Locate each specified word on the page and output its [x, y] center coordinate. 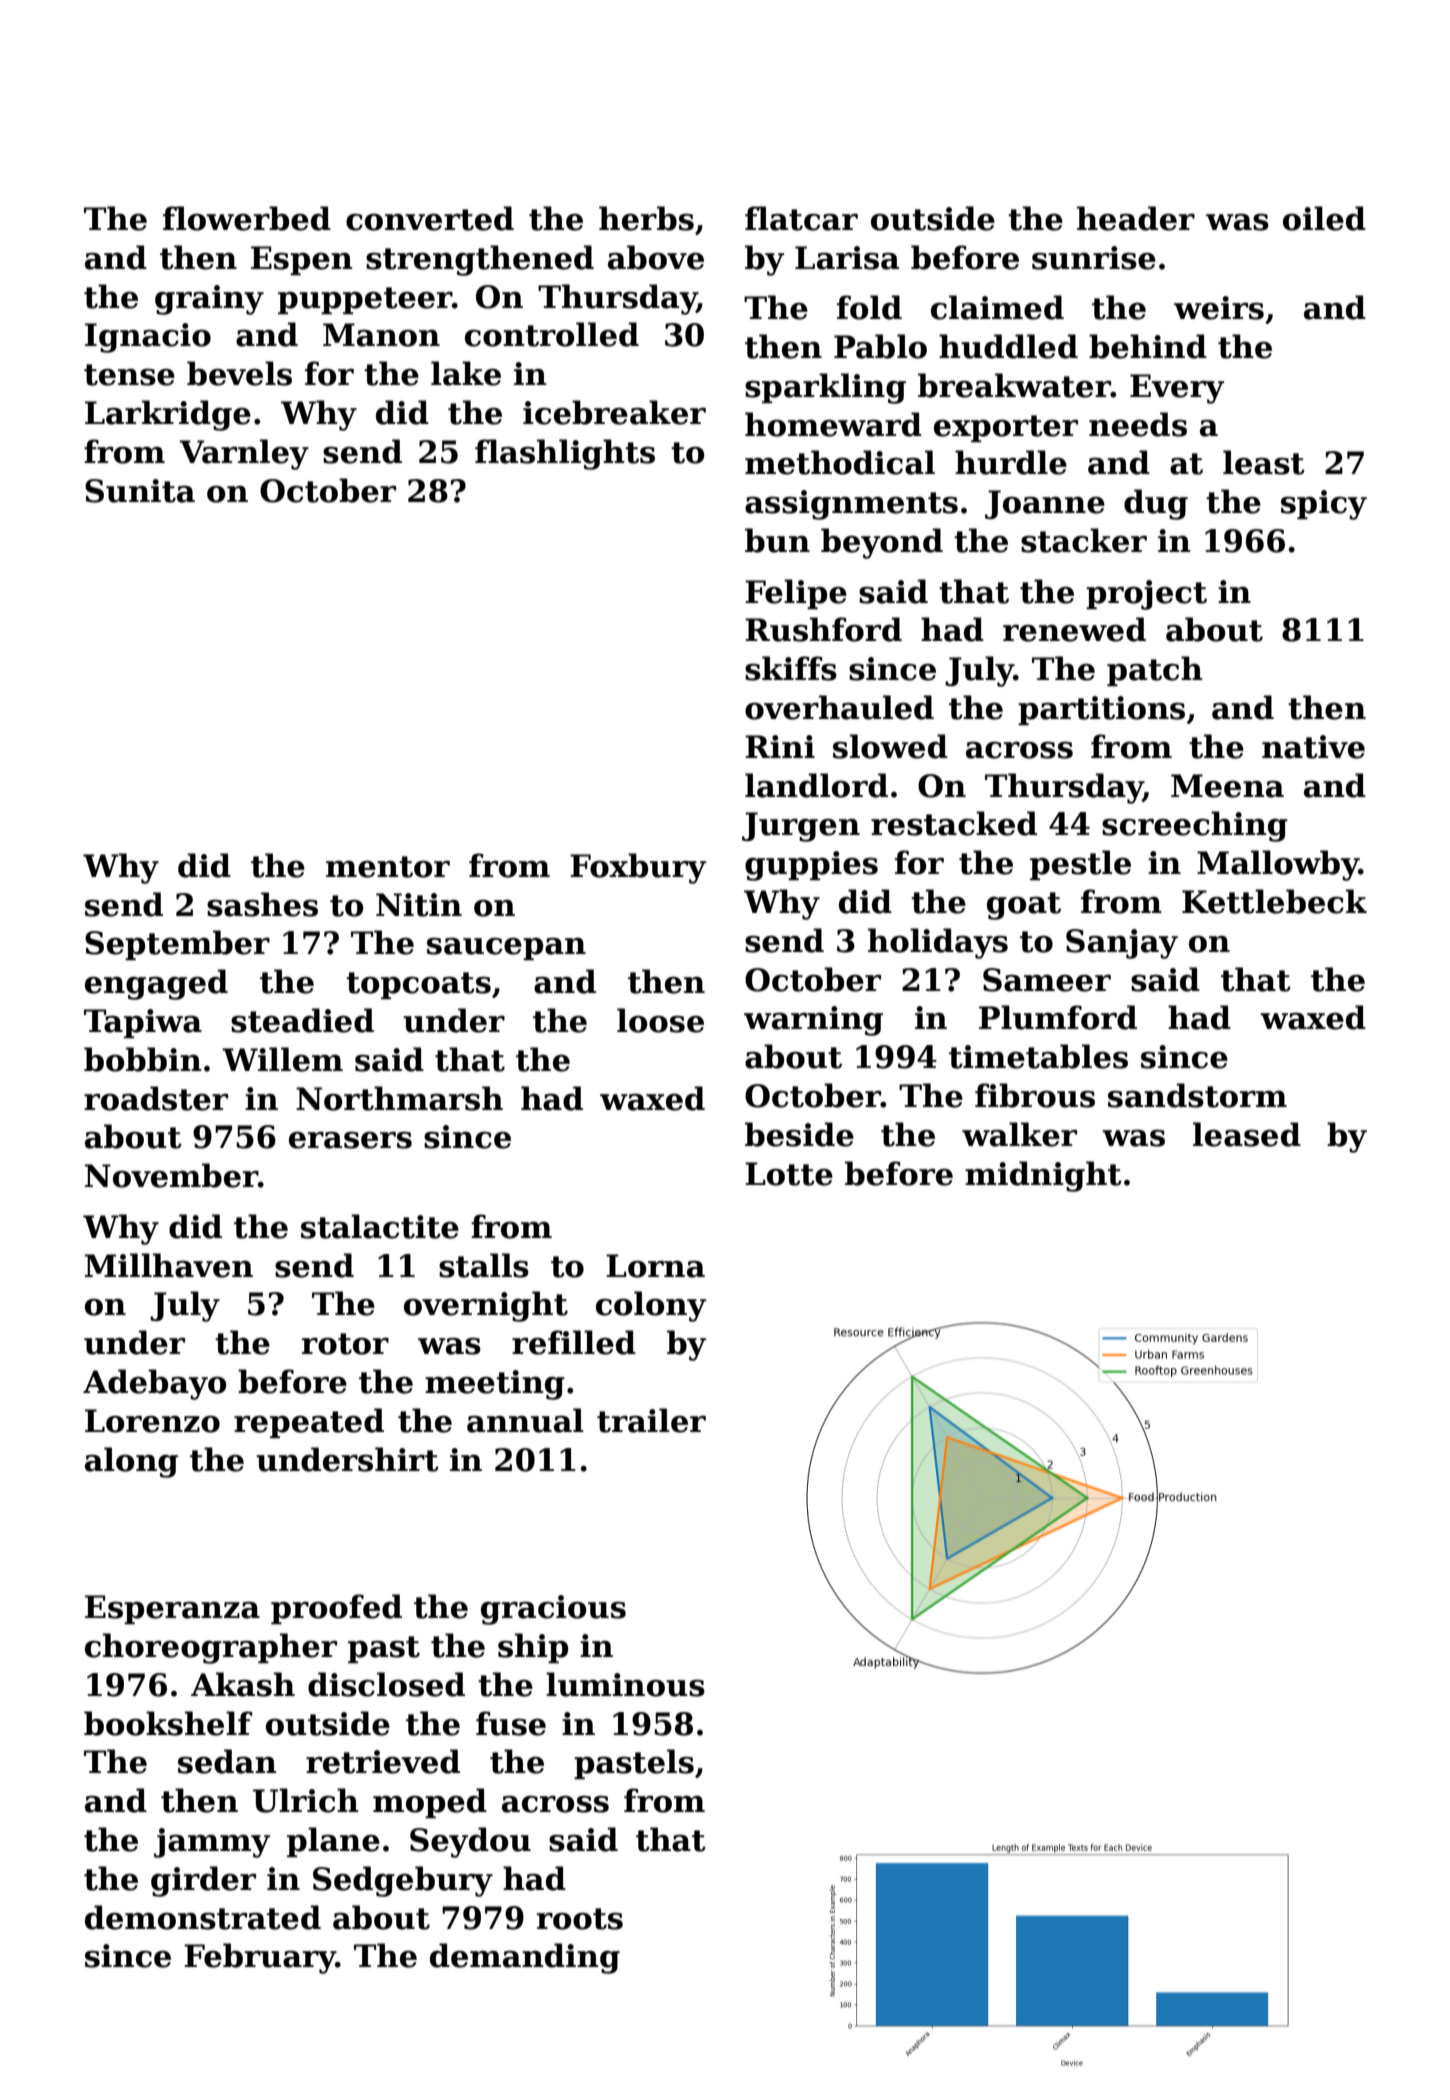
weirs [1219, 308]
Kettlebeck [1274, 901]
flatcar [801, 218]
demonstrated [203, 1917]
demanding [525, 1958]
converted [430, 218]
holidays [938, 943]
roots [580, 1919]
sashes [262, 904]
